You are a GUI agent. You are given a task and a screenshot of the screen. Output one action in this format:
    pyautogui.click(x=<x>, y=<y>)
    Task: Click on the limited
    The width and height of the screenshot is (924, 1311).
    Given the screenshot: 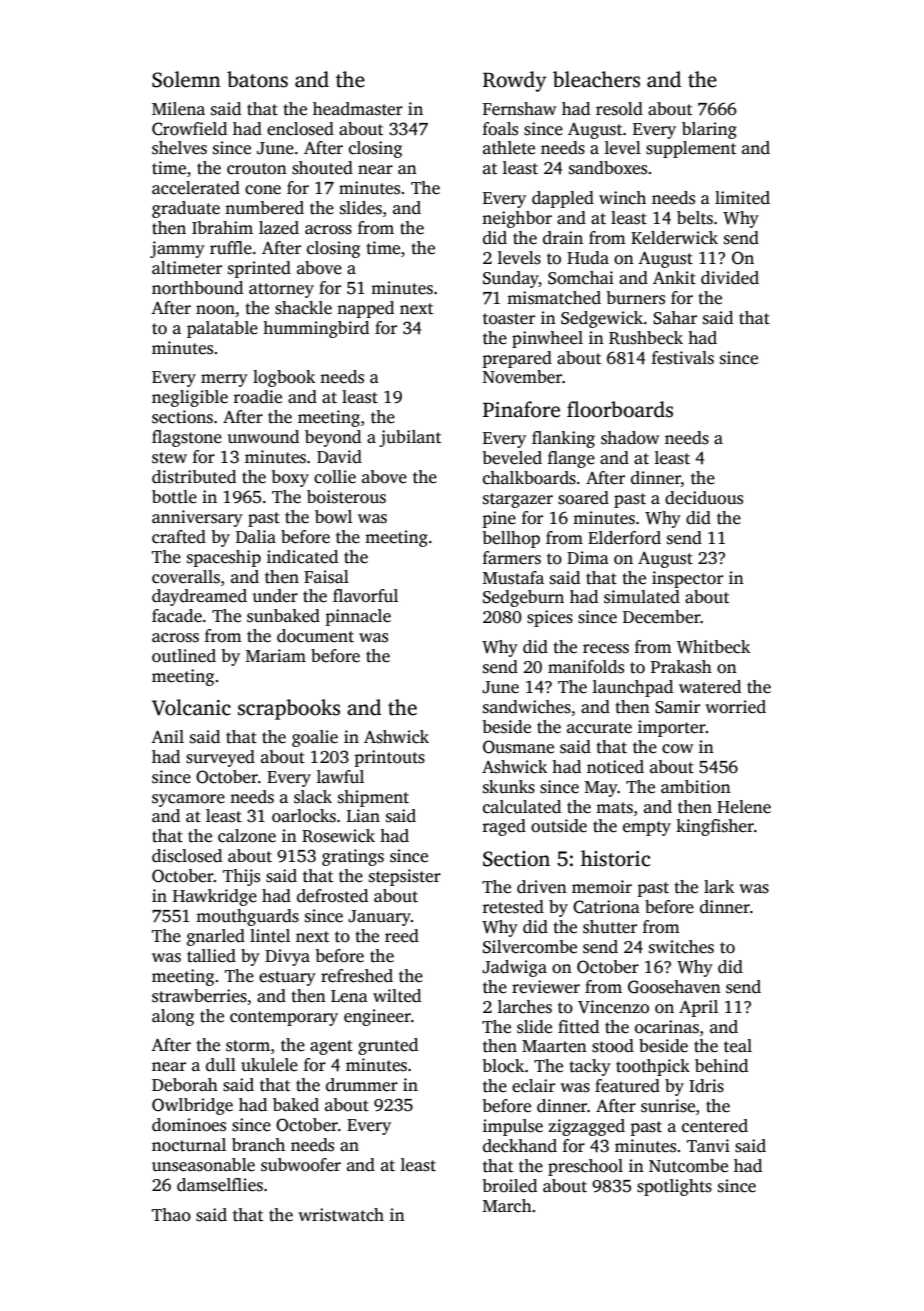 What is the action you would take?
    pyautogui.click(x=742, y=198)
